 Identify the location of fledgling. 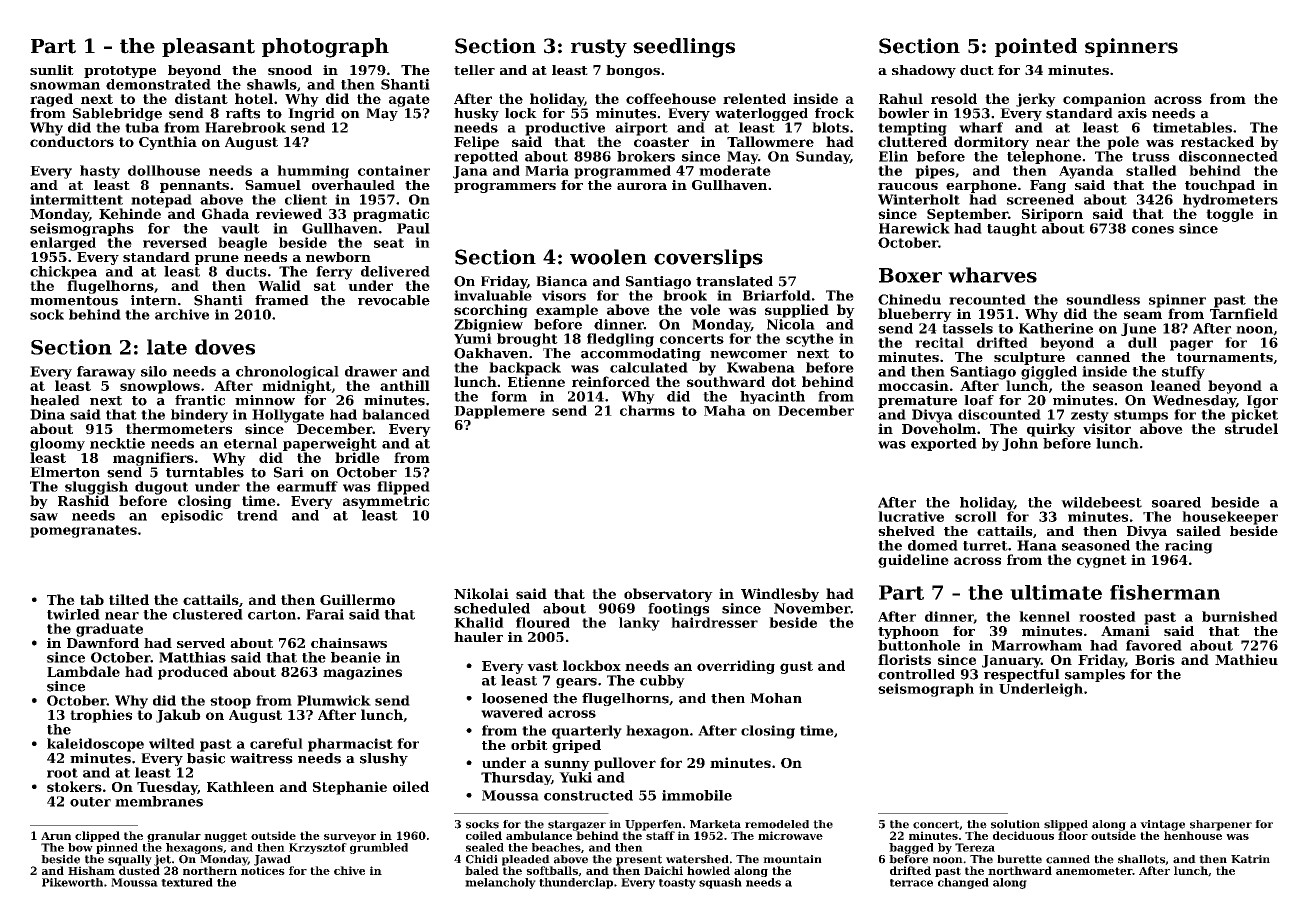
(620, 340).
